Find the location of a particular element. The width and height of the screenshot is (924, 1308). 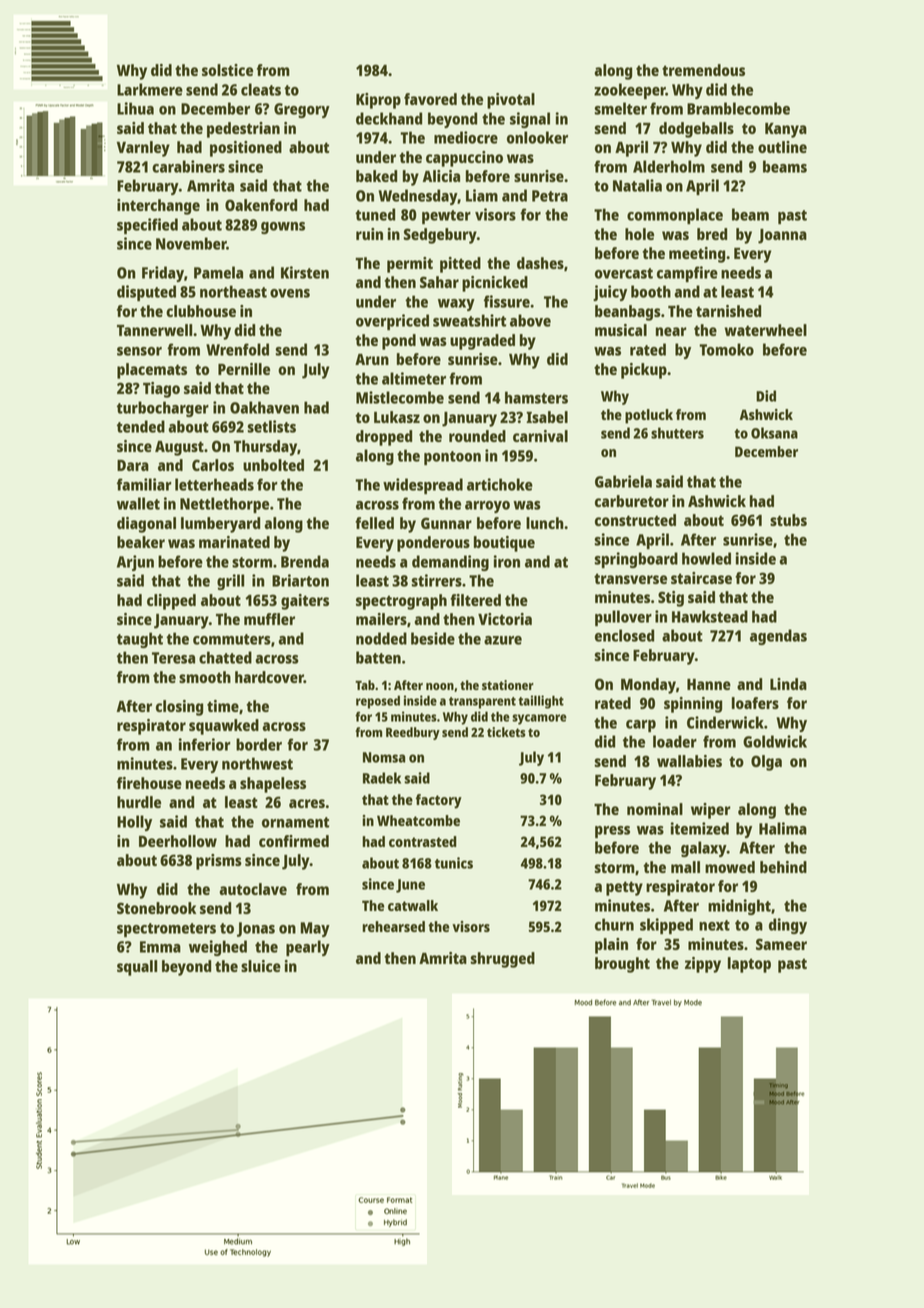

felled is located at coordinates (374, 523).
